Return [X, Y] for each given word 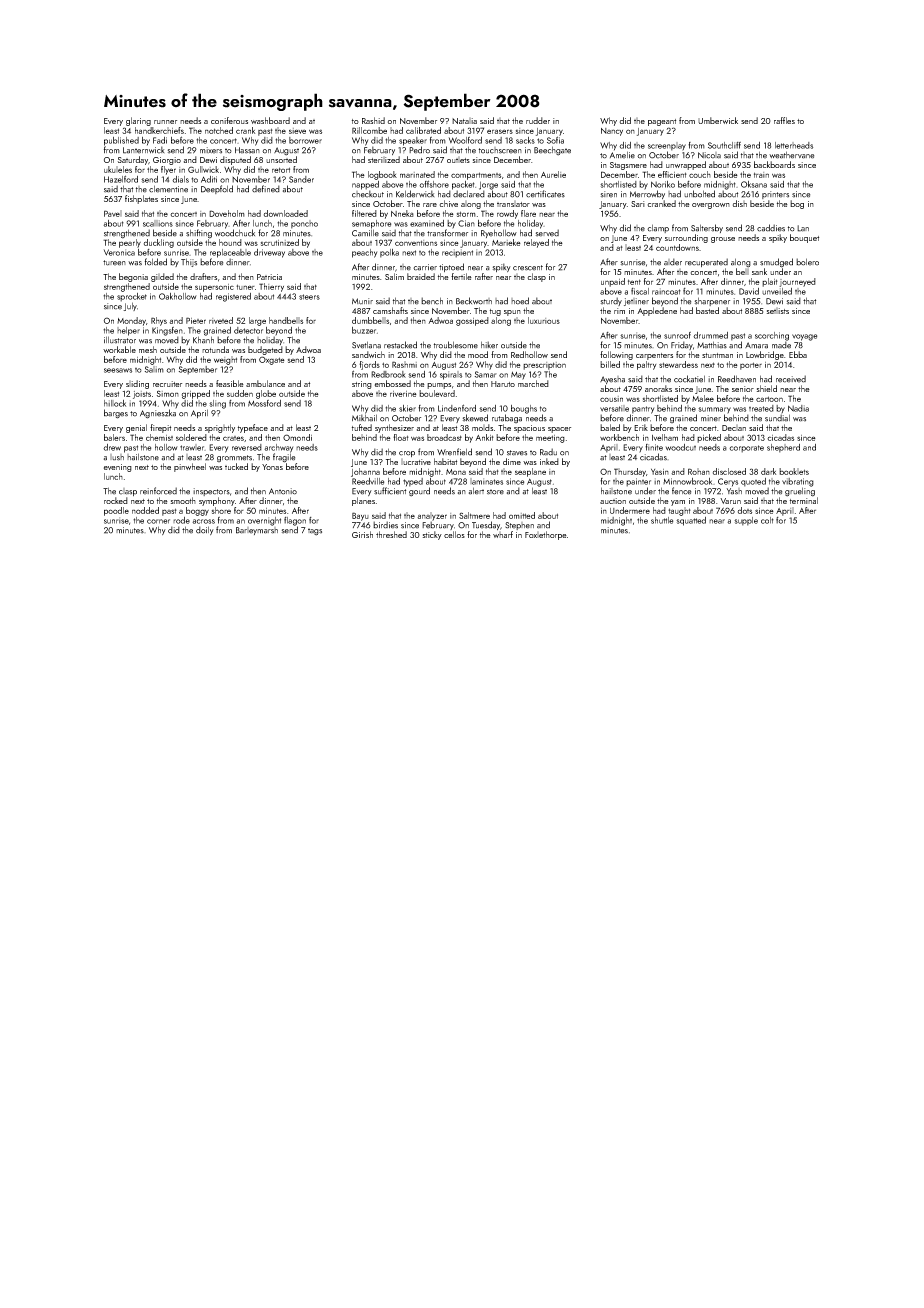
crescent [528, 268]
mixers [211, 150]
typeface [253, 428]
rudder [538, 120]
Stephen [519, 526]
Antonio [283, 491]
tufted [362, 427]
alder [673, 262]
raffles [784, 120]
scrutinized [280, 242]
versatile [614, 408]
